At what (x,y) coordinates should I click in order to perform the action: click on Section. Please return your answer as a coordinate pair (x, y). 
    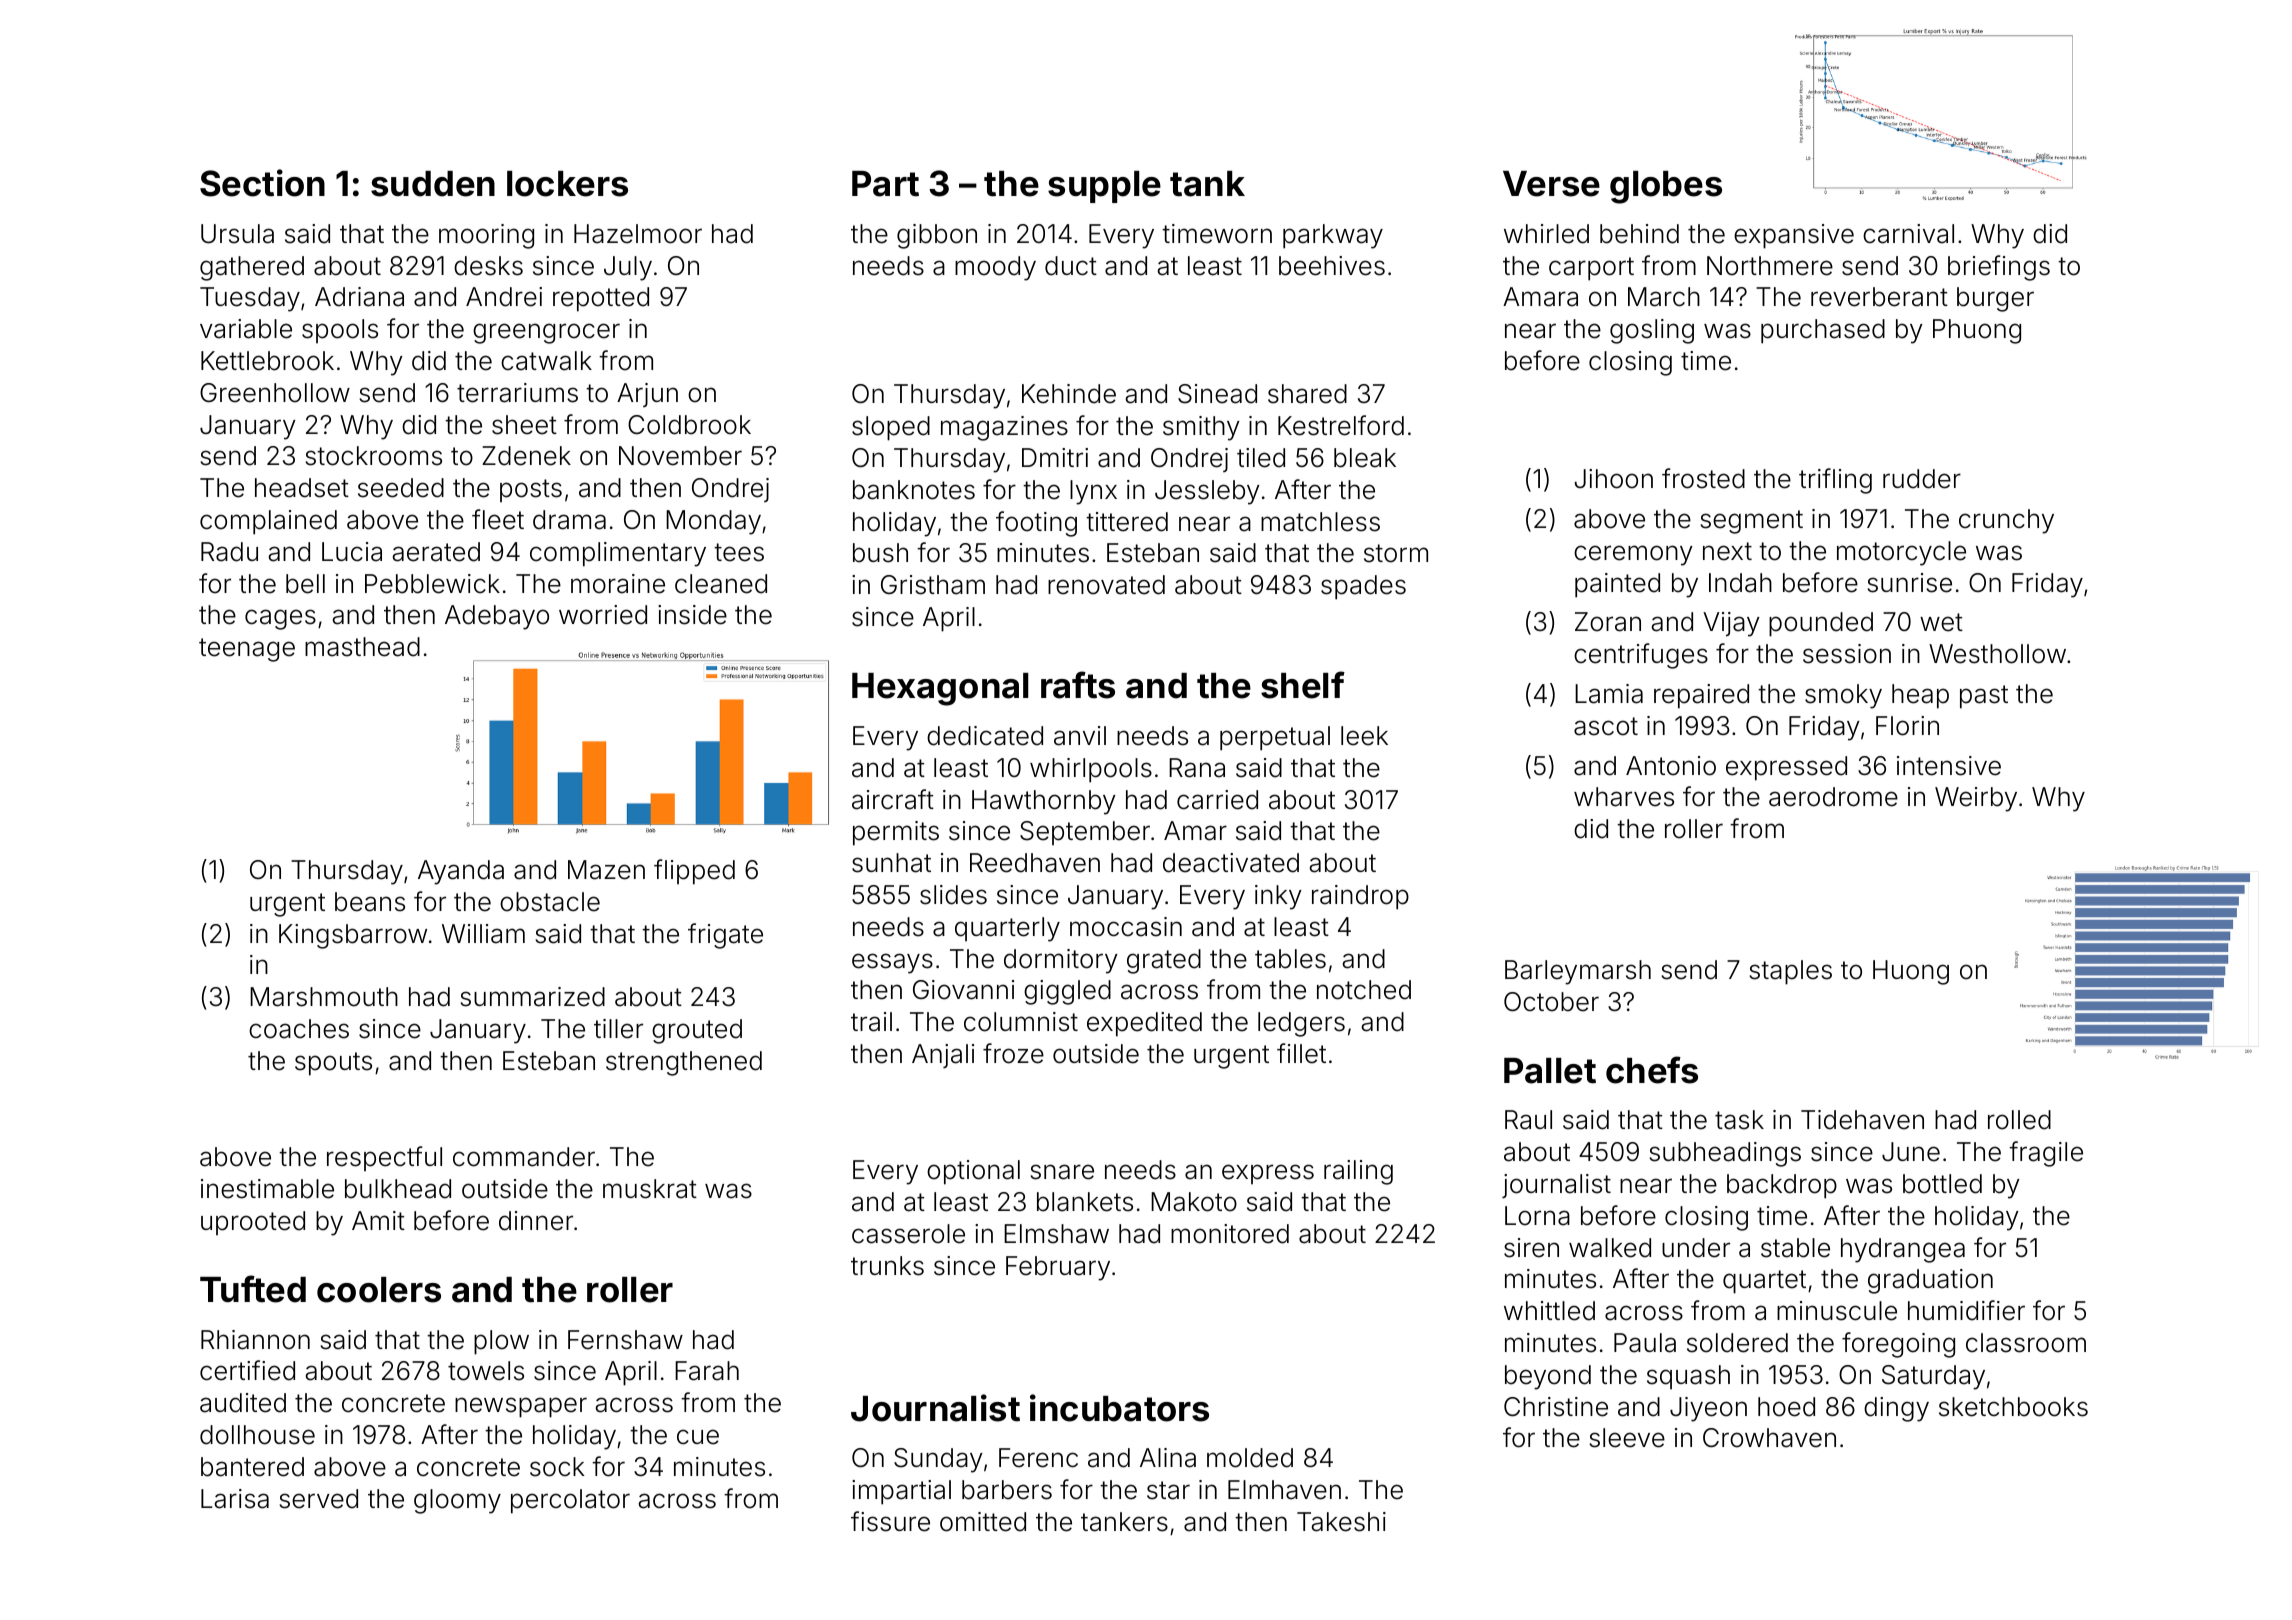
    Looking at the image, I should click on (262, 183).
